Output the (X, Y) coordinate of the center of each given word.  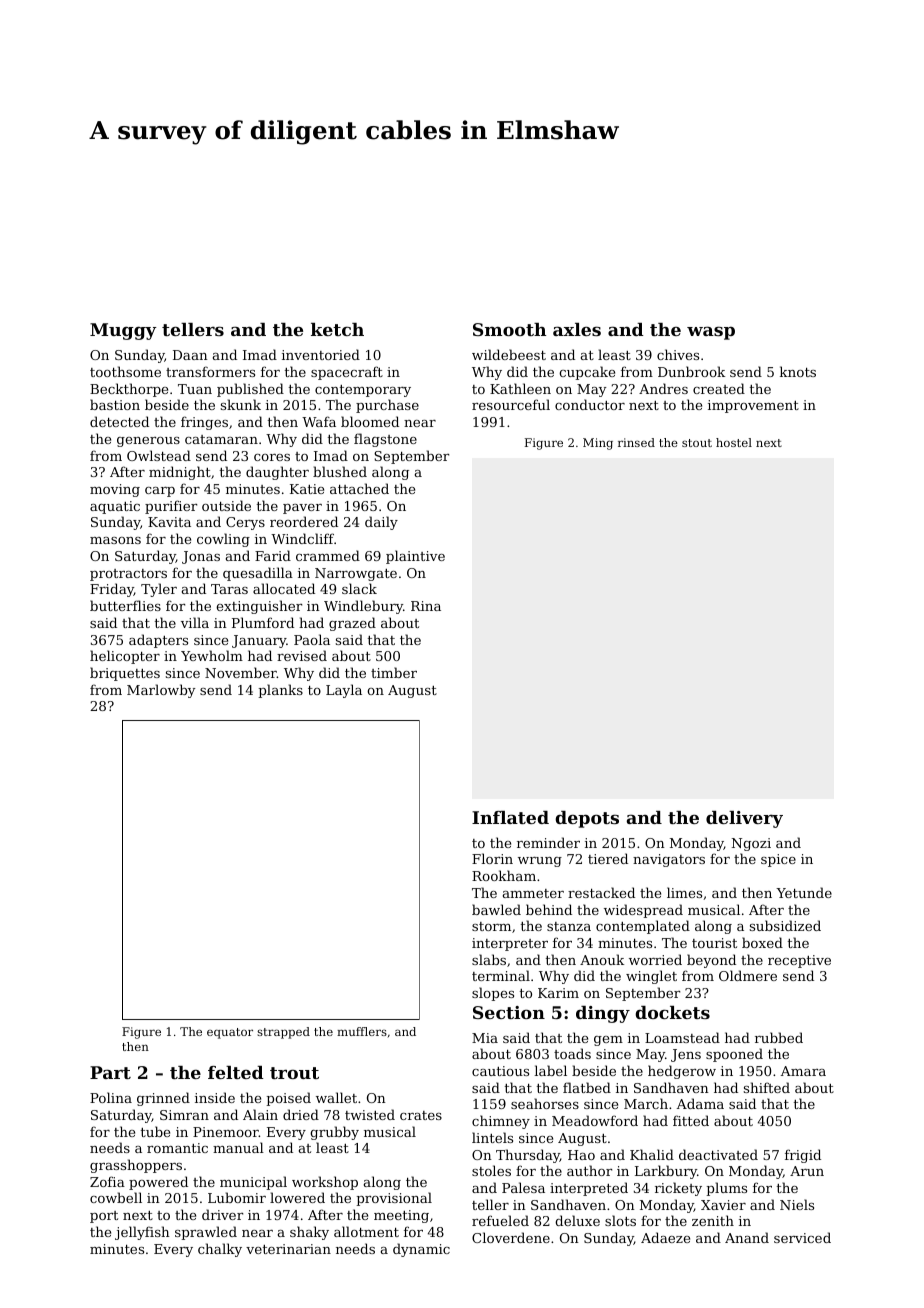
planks (280, 691)
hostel (734, 442)
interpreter (510, 944)
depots (587, 819)
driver (222, 1214)
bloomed (370, 421)
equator (230, 1033)
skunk (241, 404)
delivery (744, 819)
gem (608, 1041)
